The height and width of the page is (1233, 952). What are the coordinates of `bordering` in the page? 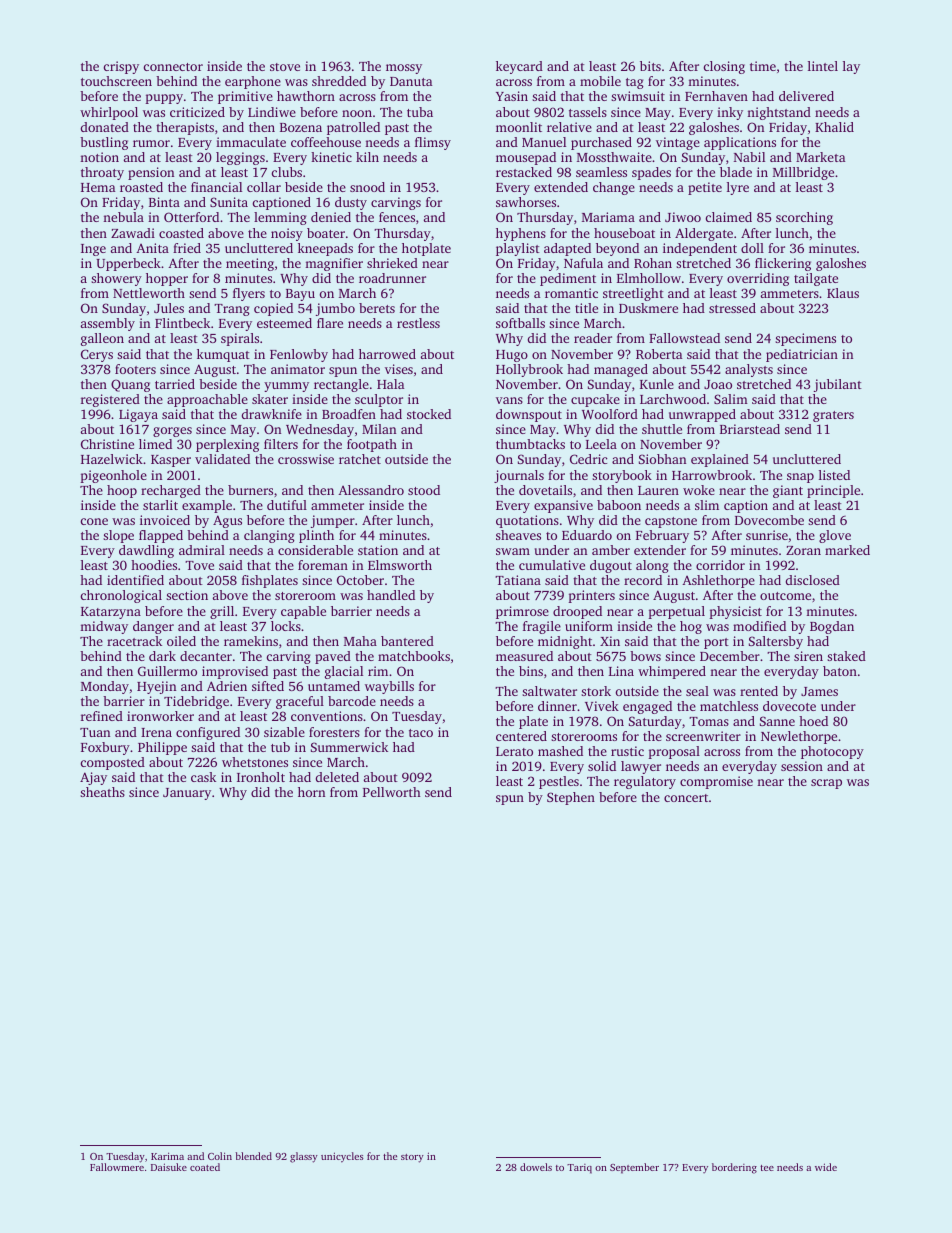 It's located at (734, 1168).
